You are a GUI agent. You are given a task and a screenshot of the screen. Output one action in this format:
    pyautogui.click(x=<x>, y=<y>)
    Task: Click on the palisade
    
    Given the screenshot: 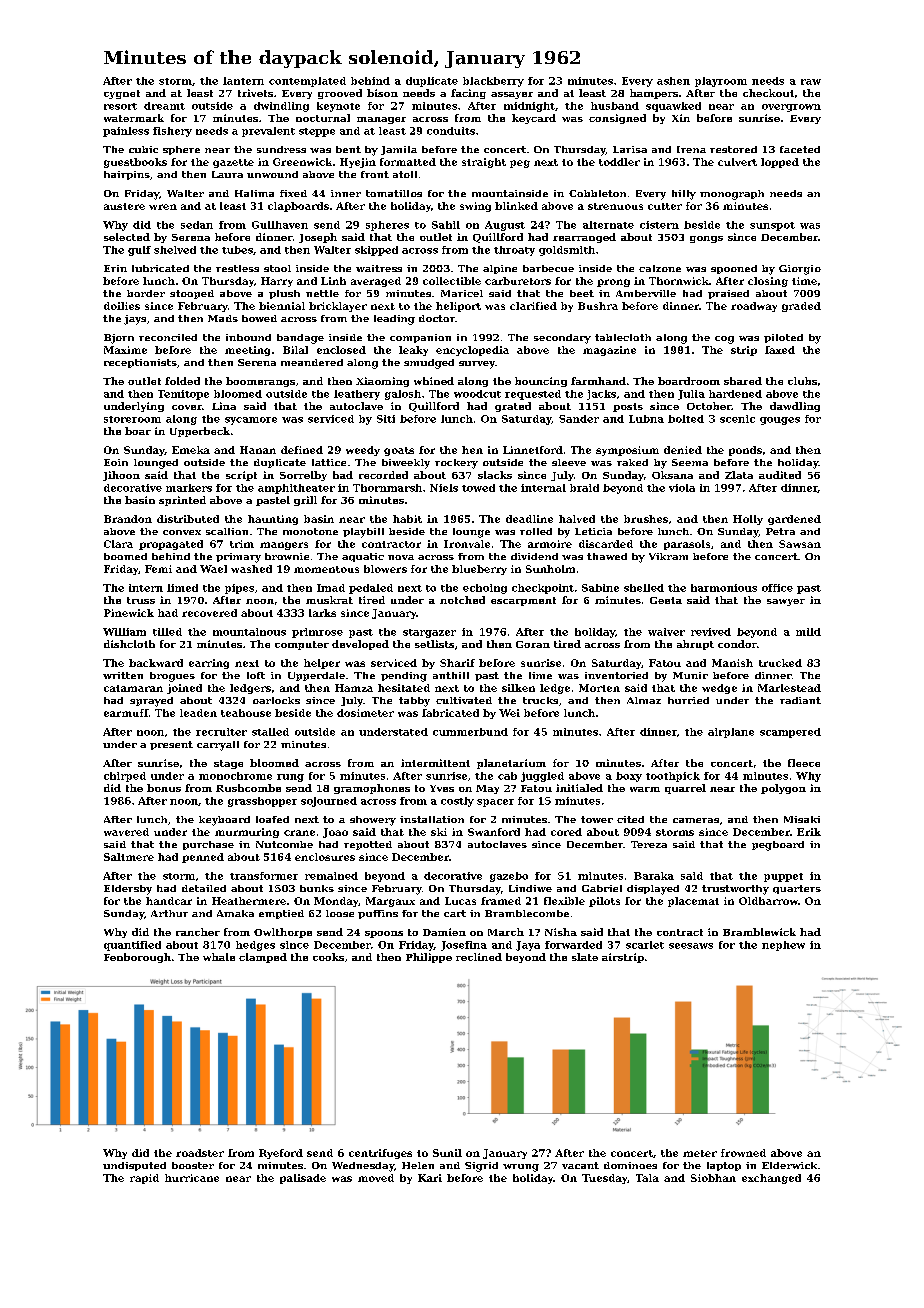 What is the action you would take?
    pyautogui.click(x=303, y=1179)
